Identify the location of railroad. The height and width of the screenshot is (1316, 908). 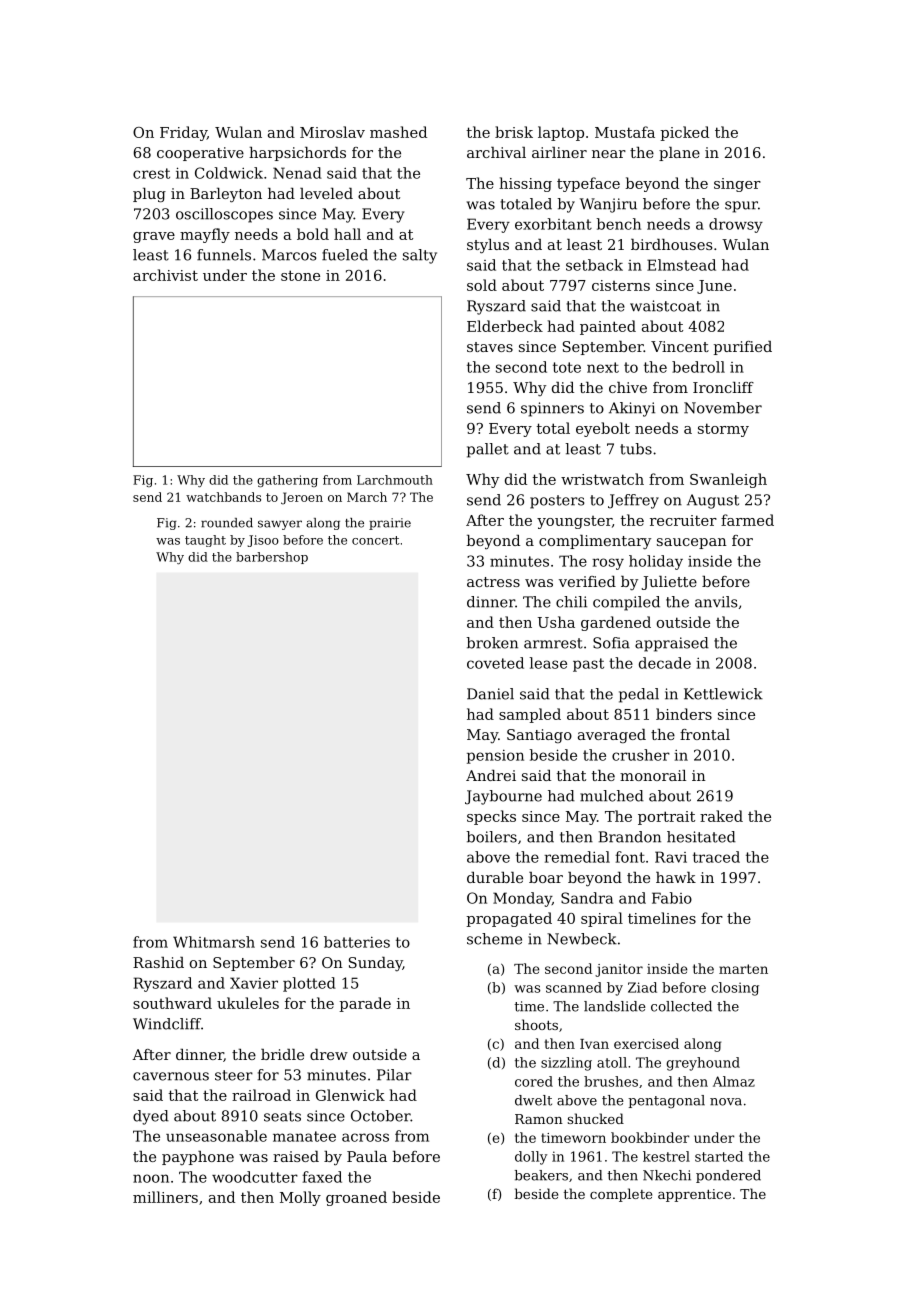
(261, 1095).
